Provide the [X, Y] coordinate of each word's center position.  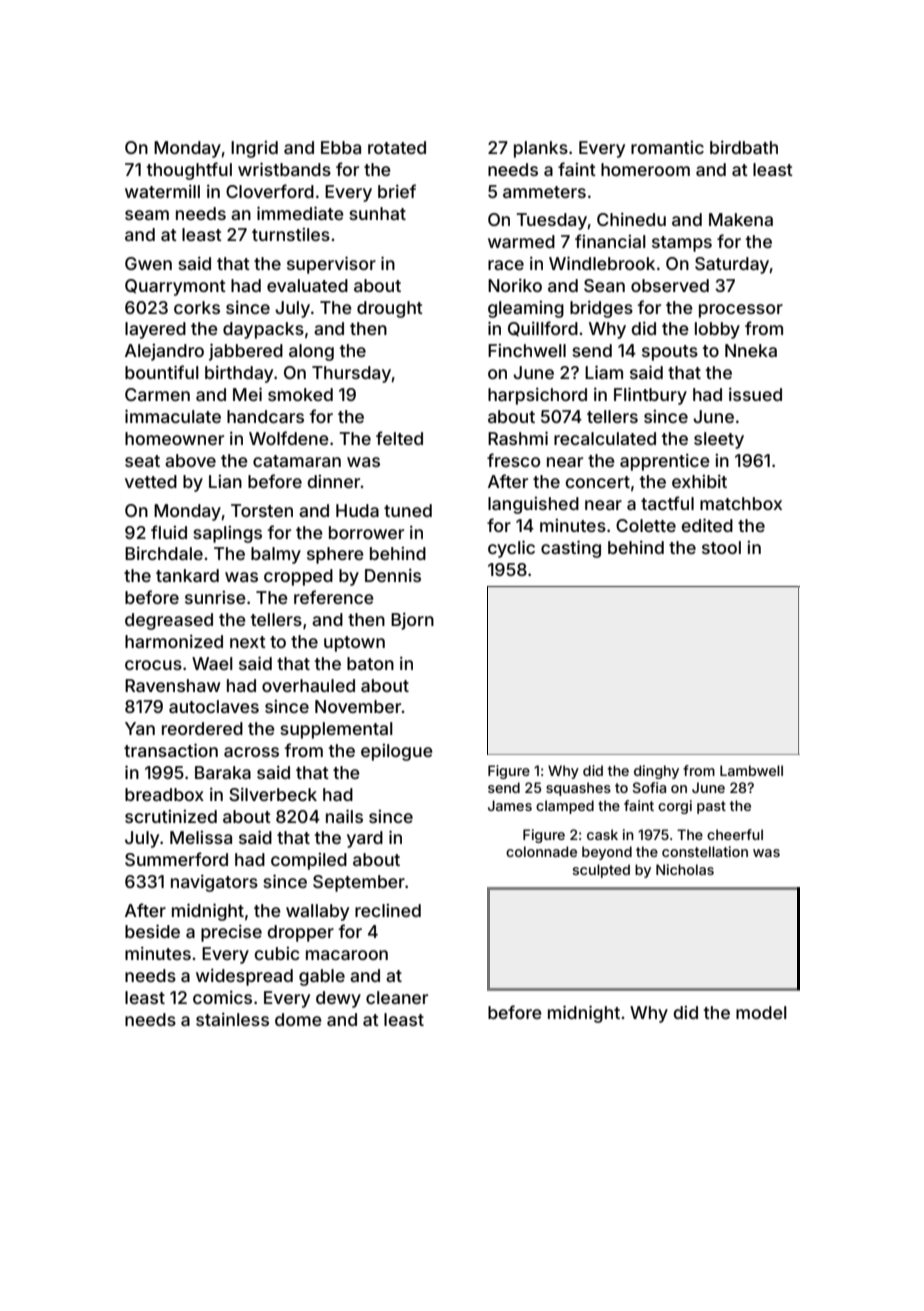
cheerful [735, 834]
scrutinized [171, 816]
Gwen [148, 263]
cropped [298, 577]
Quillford [543, 328]
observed [670, 285]
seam [147, 215]
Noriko [515, 285]
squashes [578, 789]
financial [610, 241]
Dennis [393, 575]
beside [152, 931]
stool [721, 547]
